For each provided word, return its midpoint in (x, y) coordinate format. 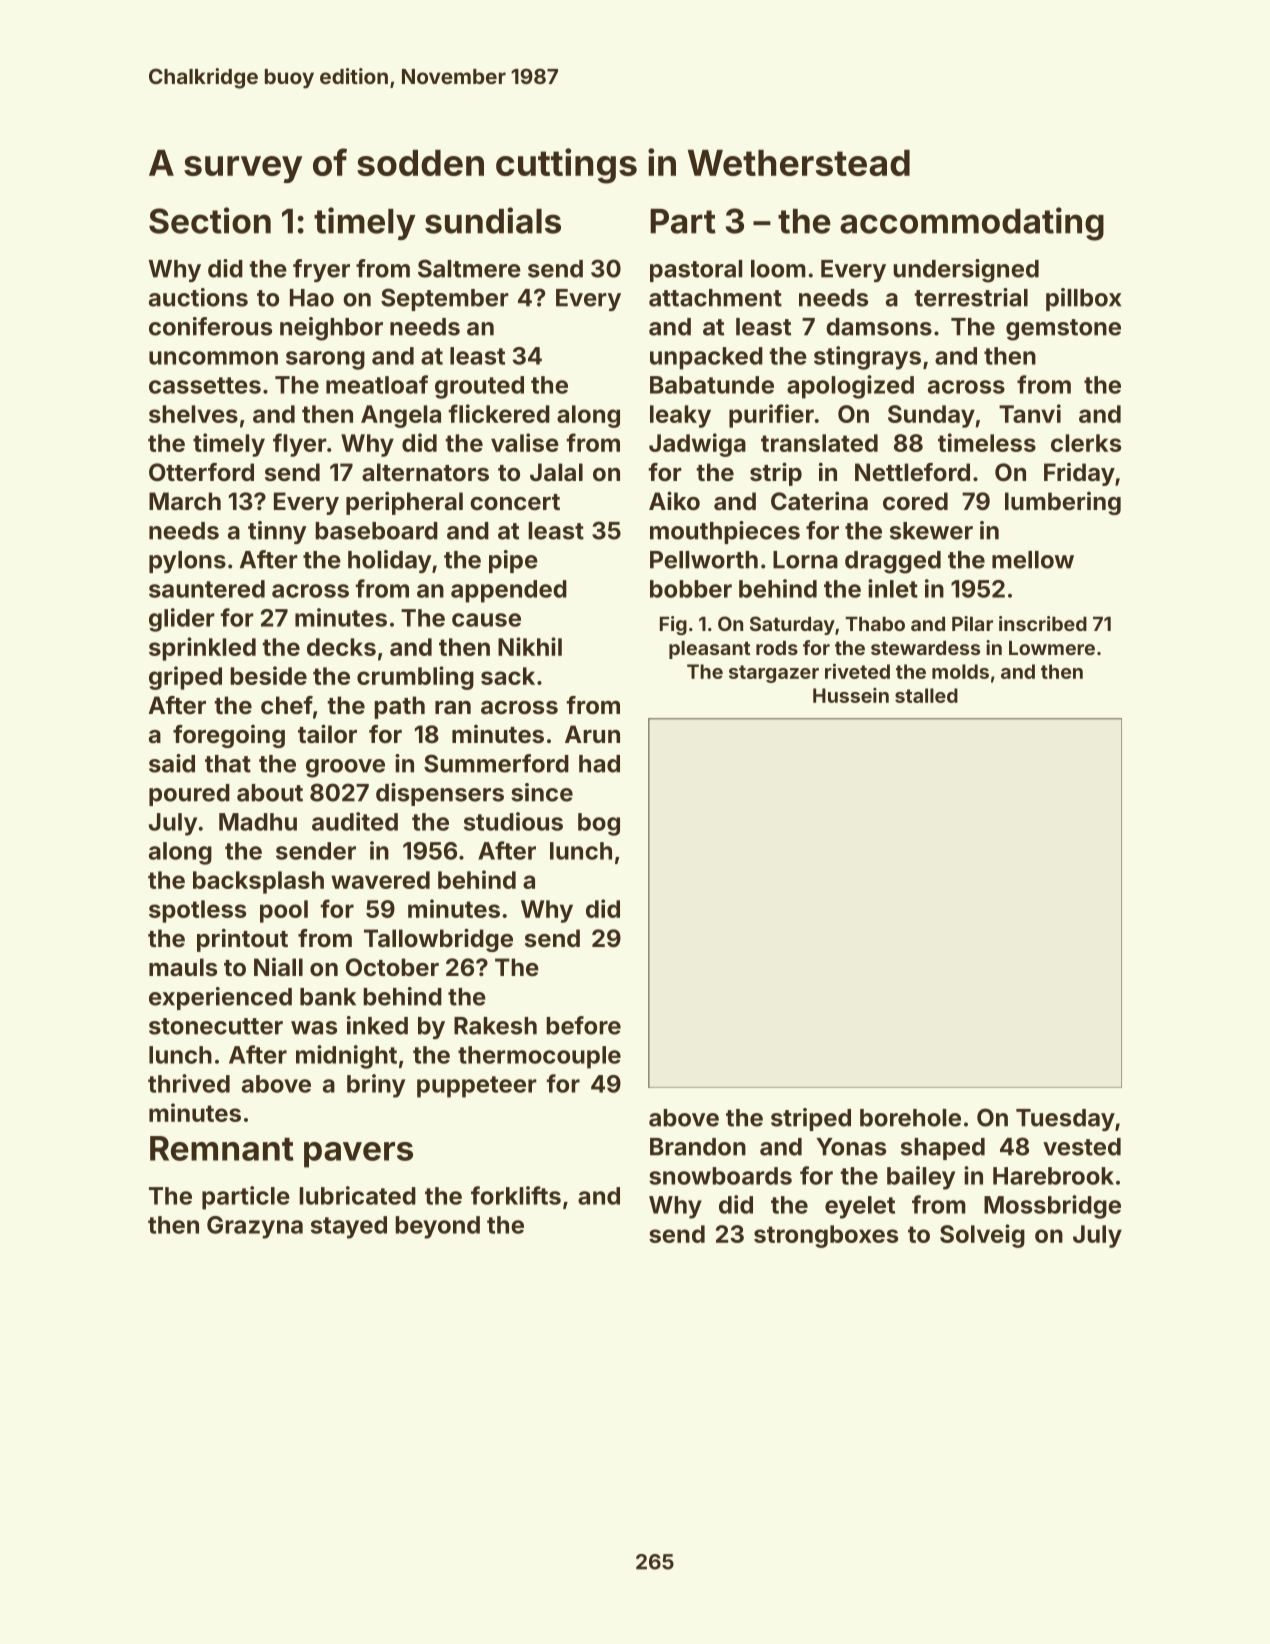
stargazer (774, 674)
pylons (187, 562)
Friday (1079, 474)
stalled (926, 695)
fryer (321, 270)
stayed (349, 1227)
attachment (715, 298)
